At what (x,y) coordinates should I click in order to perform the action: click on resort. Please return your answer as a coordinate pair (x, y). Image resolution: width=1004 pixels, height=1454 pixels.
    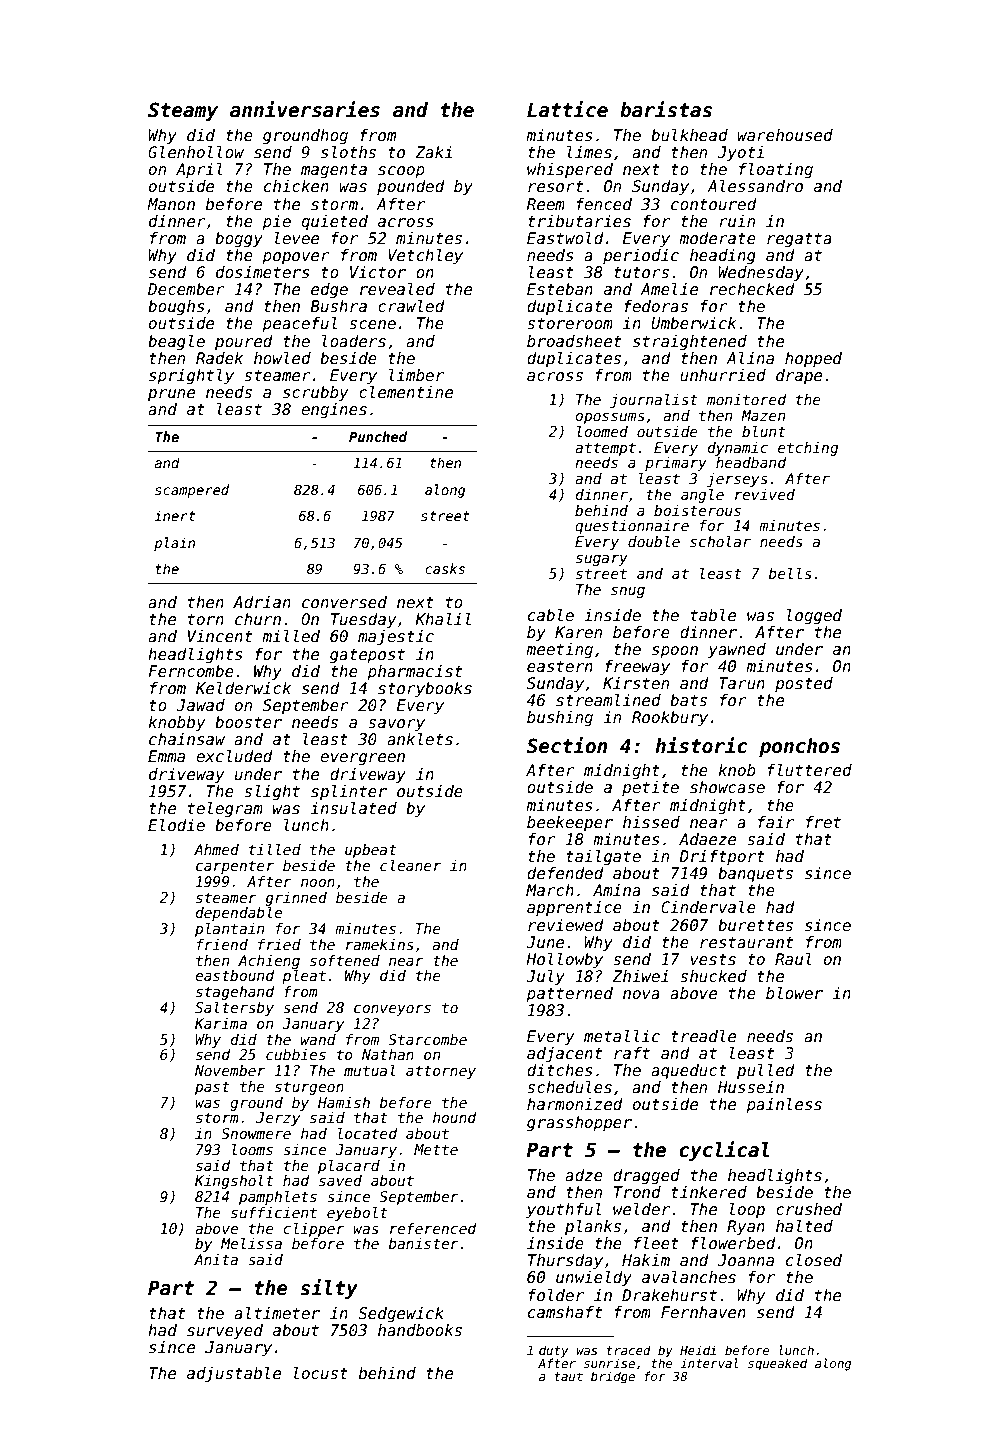
    Looking at the image, I should click on (556, 187).
